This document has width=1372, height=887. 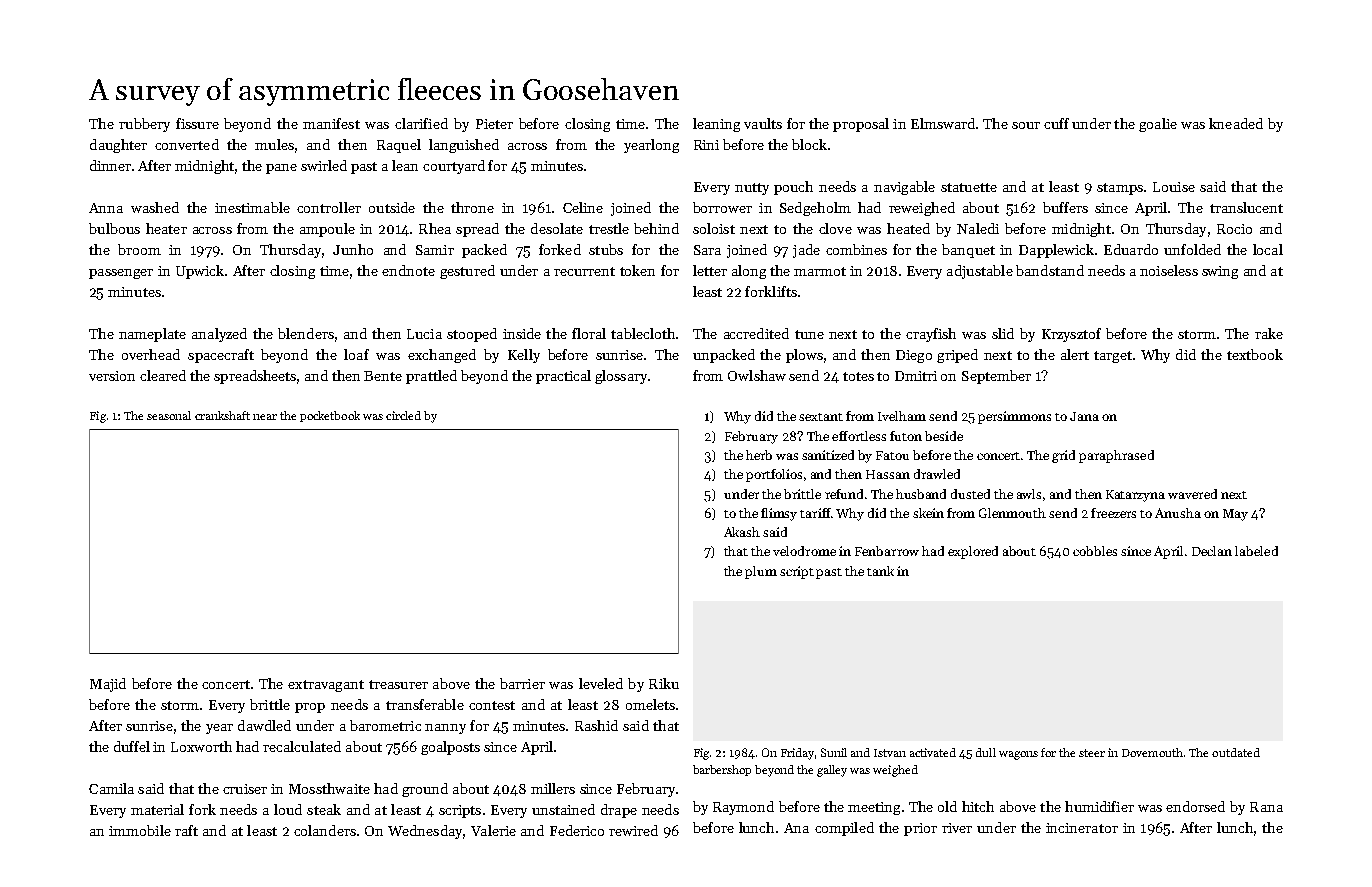 I want to click on target, so click(x=1113, y=357).
